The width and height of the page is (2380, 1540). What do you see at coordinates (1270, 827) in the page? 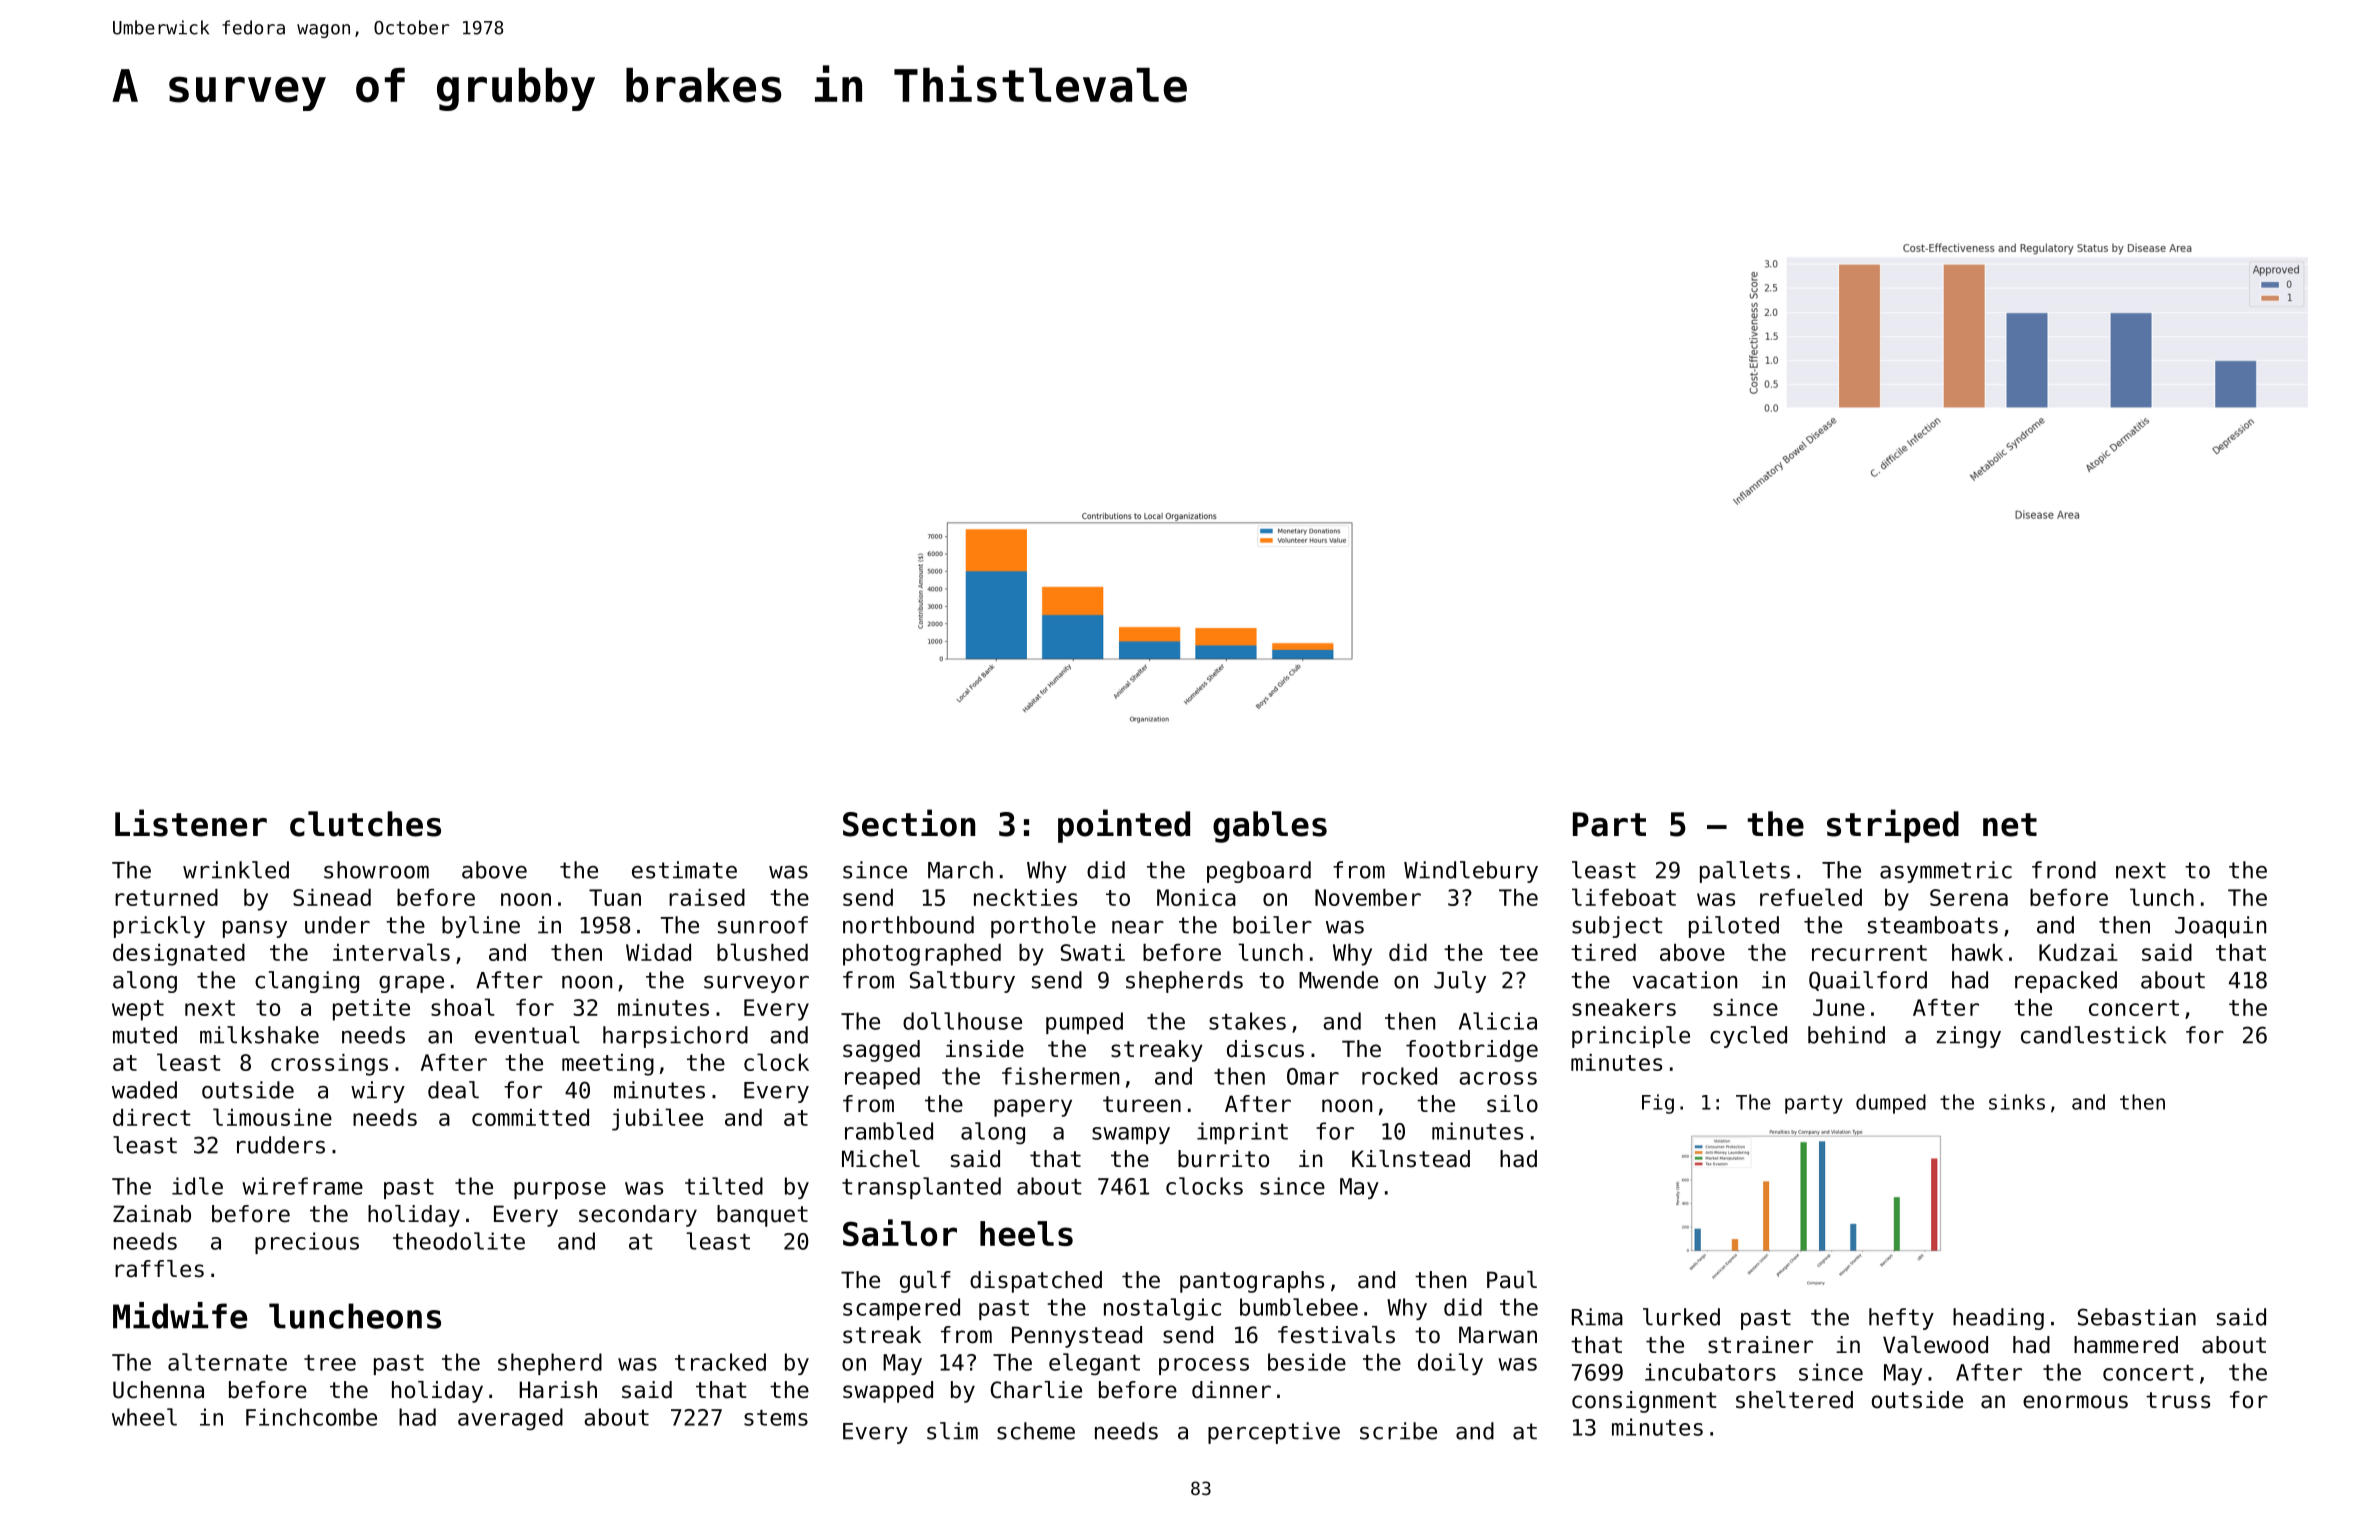
I see `gables` at bounding box center [1270, 827].
